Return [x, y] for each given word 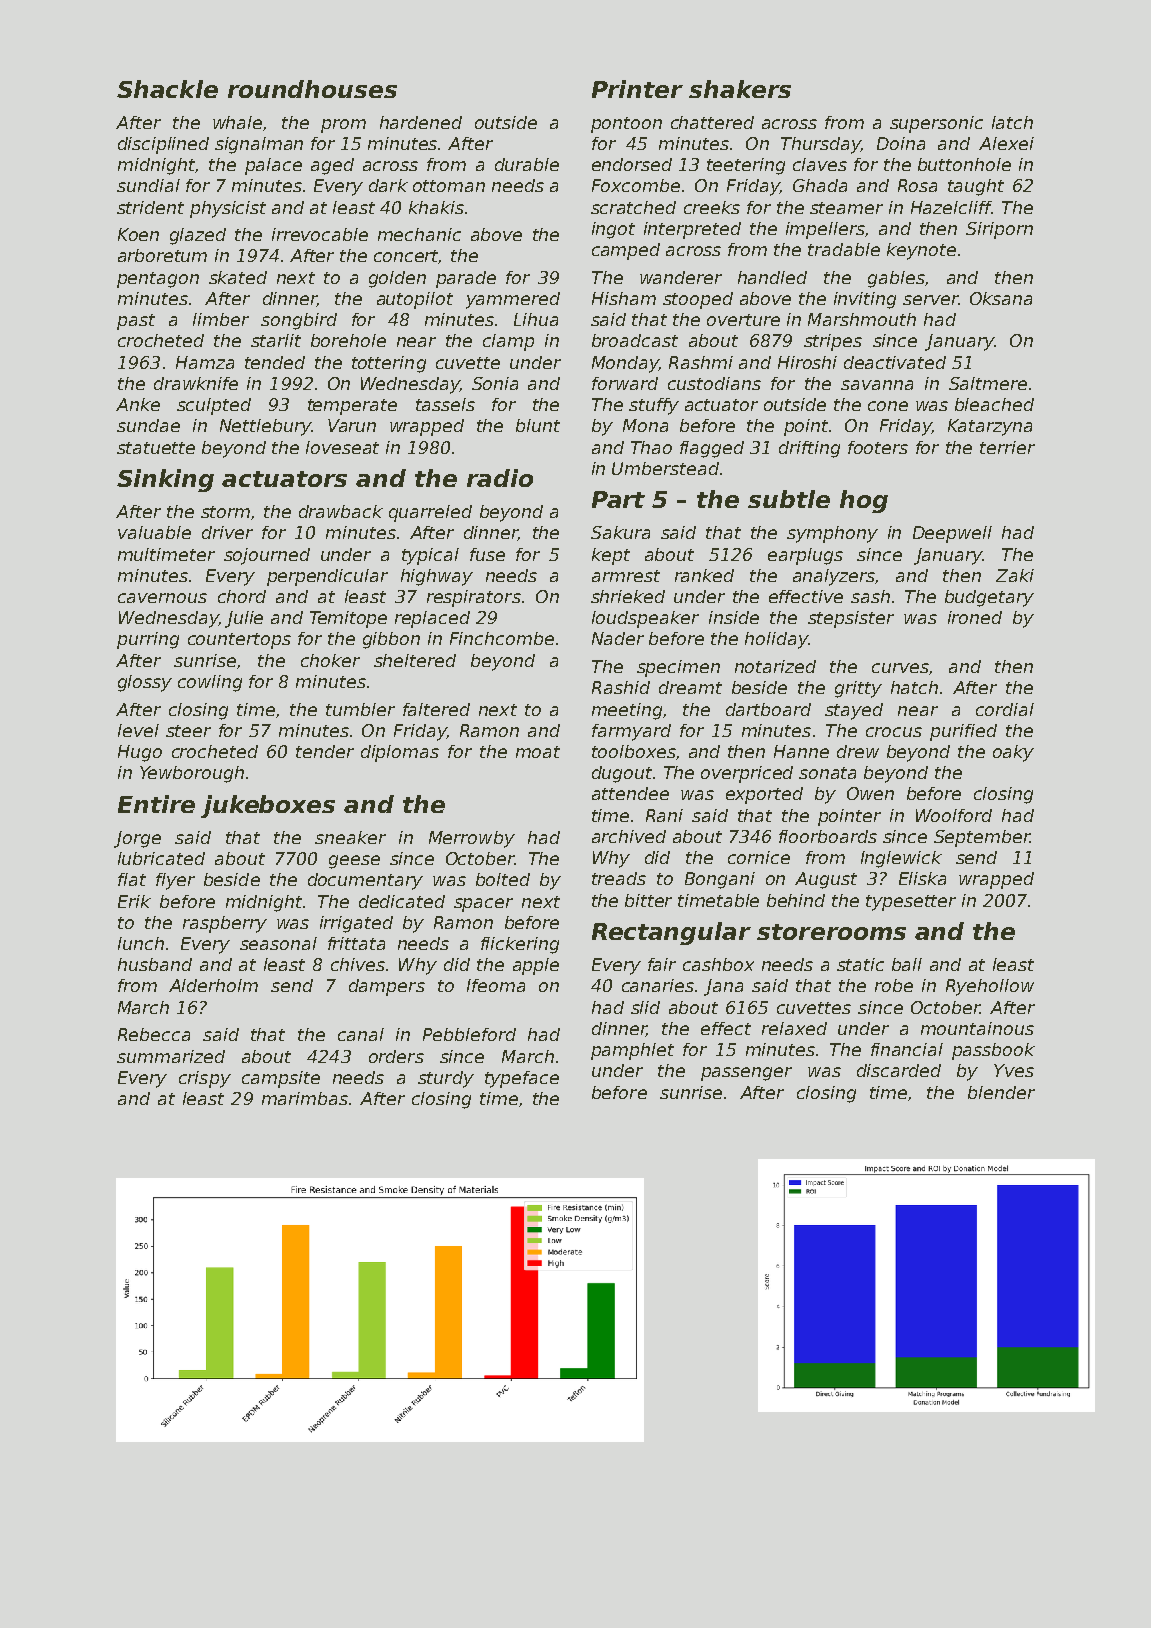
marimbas [305, 1098]
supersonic [936, 124]
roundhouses [312, 89]
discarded [899, 1070]
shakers [740, 89]
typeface [522, 1079]
